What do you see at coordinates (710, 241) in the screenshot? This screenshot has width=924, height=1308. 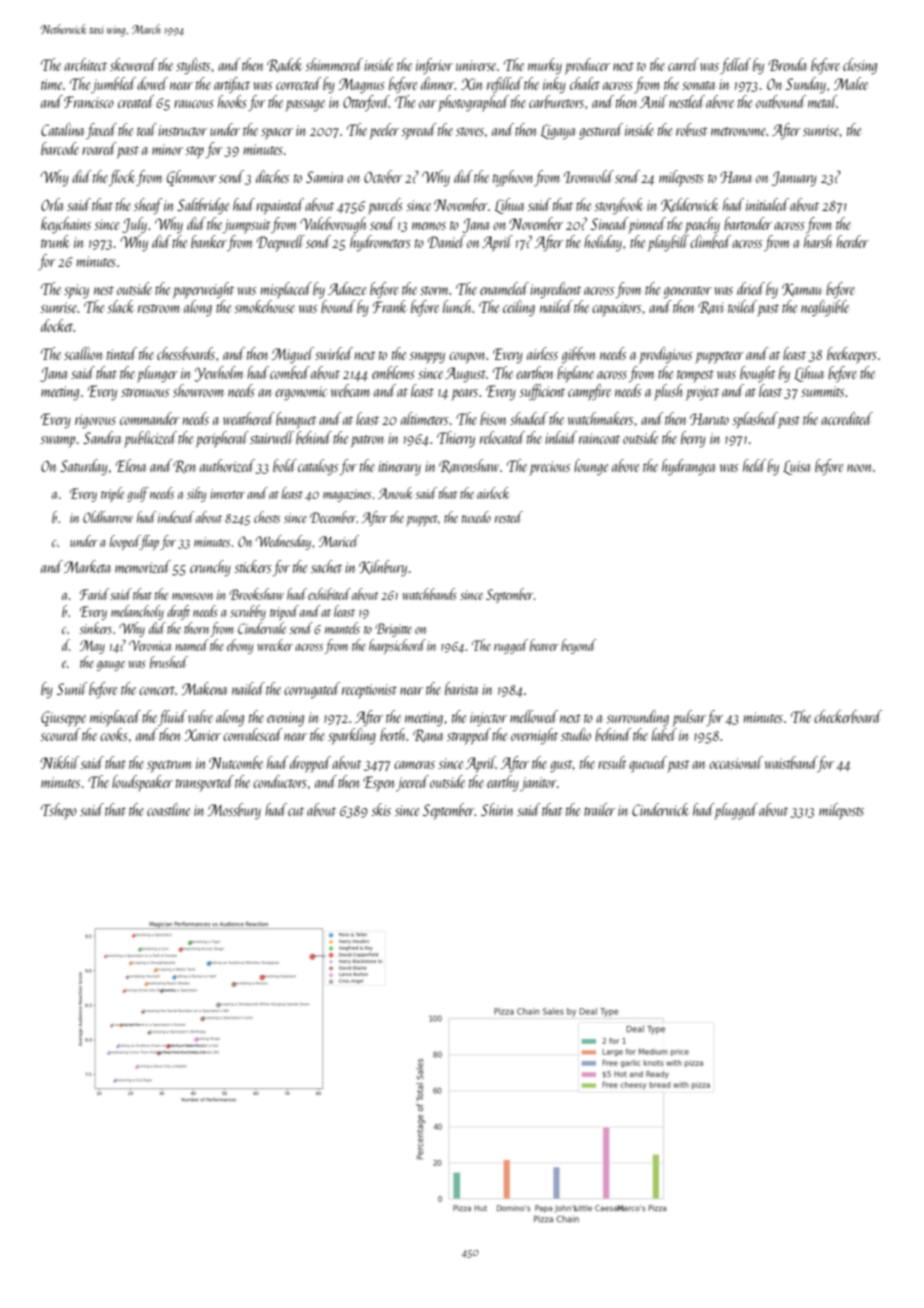 I see `climbed` at bounding box center [710, 241].
